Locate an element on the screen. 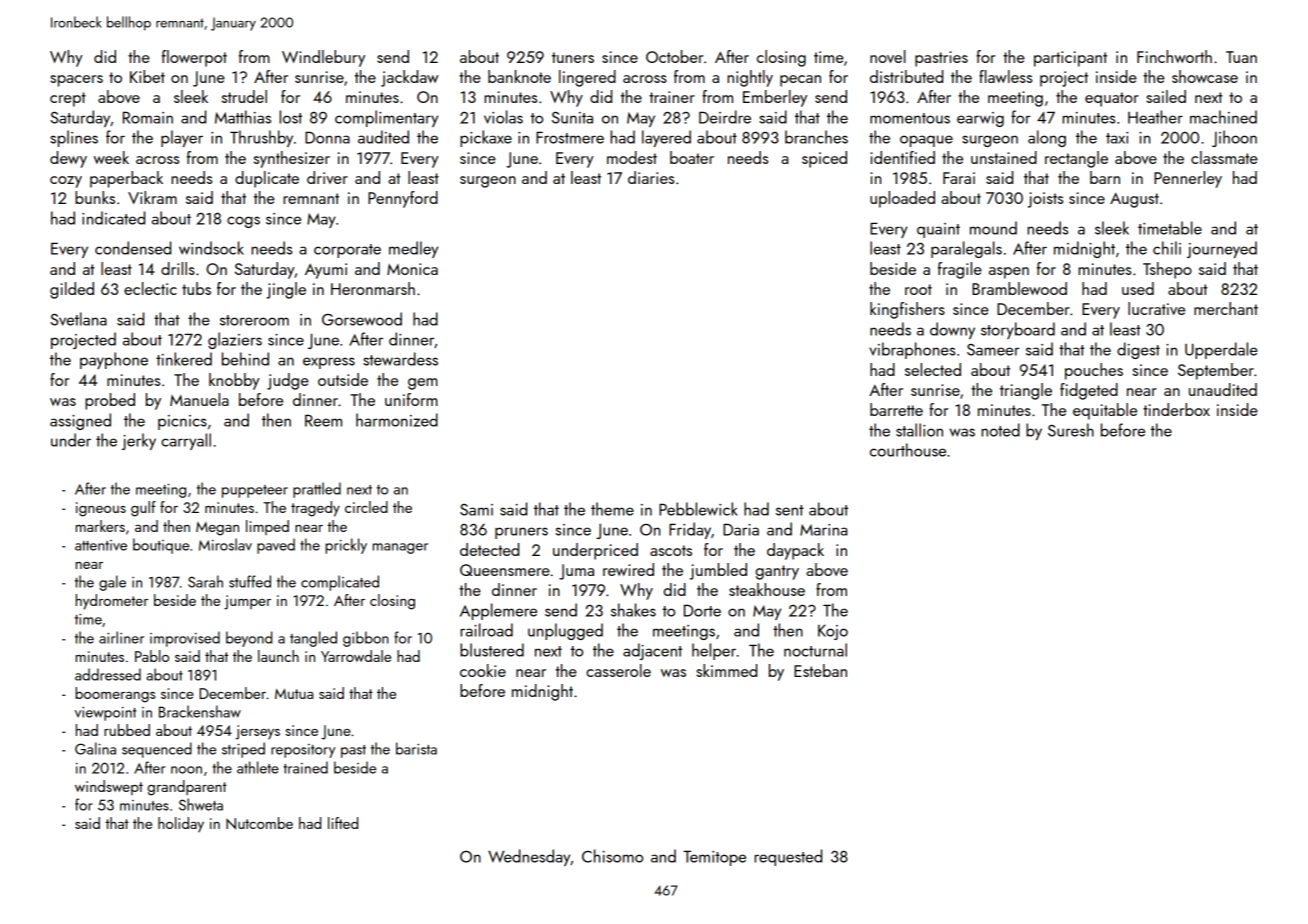 This screenshot has height=924, width=1308. Suresh is located at coordinates (1071, 430).
